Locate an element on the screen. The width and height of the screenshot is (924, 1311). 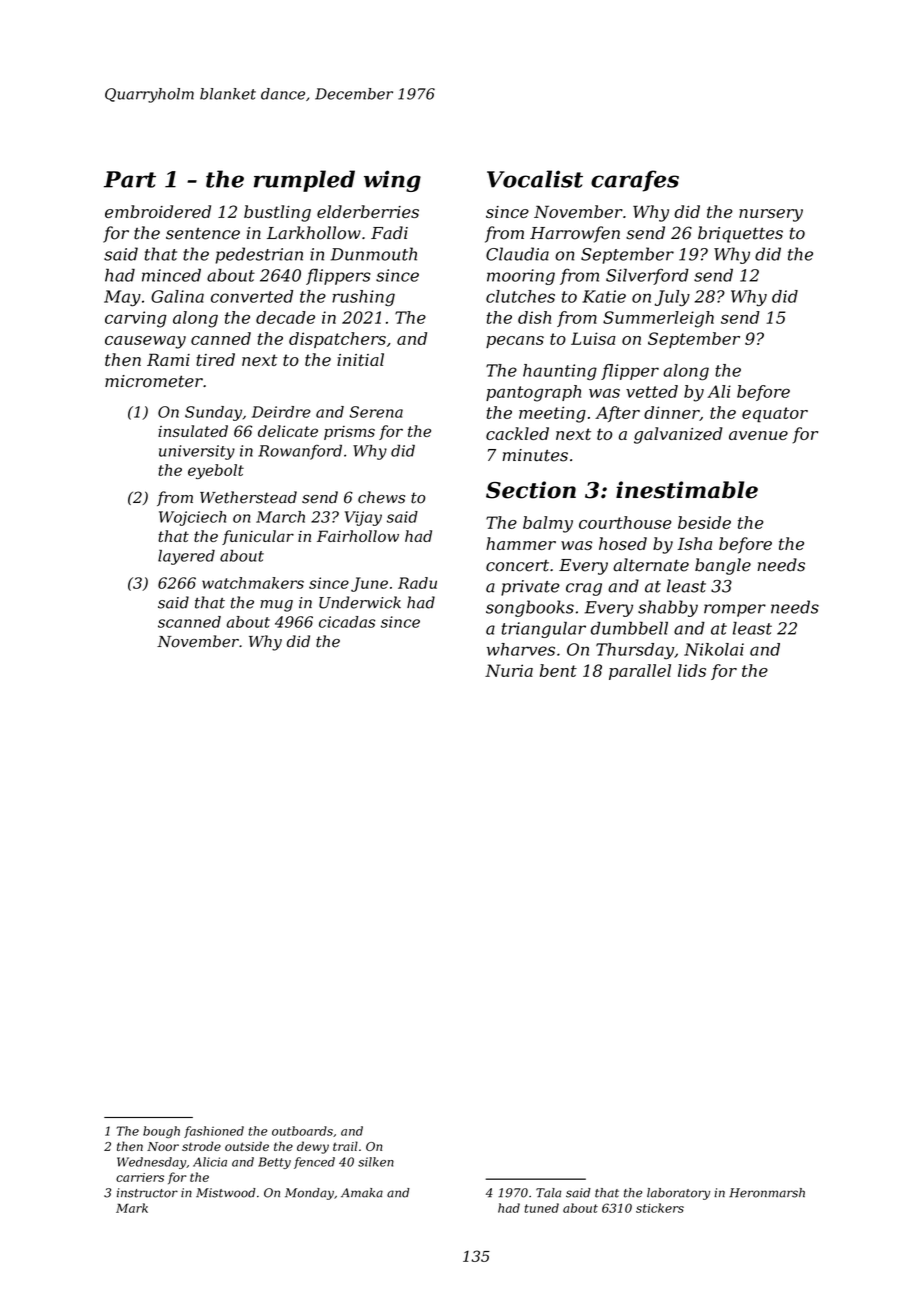
parallel is located at coordinates (640, 672).
